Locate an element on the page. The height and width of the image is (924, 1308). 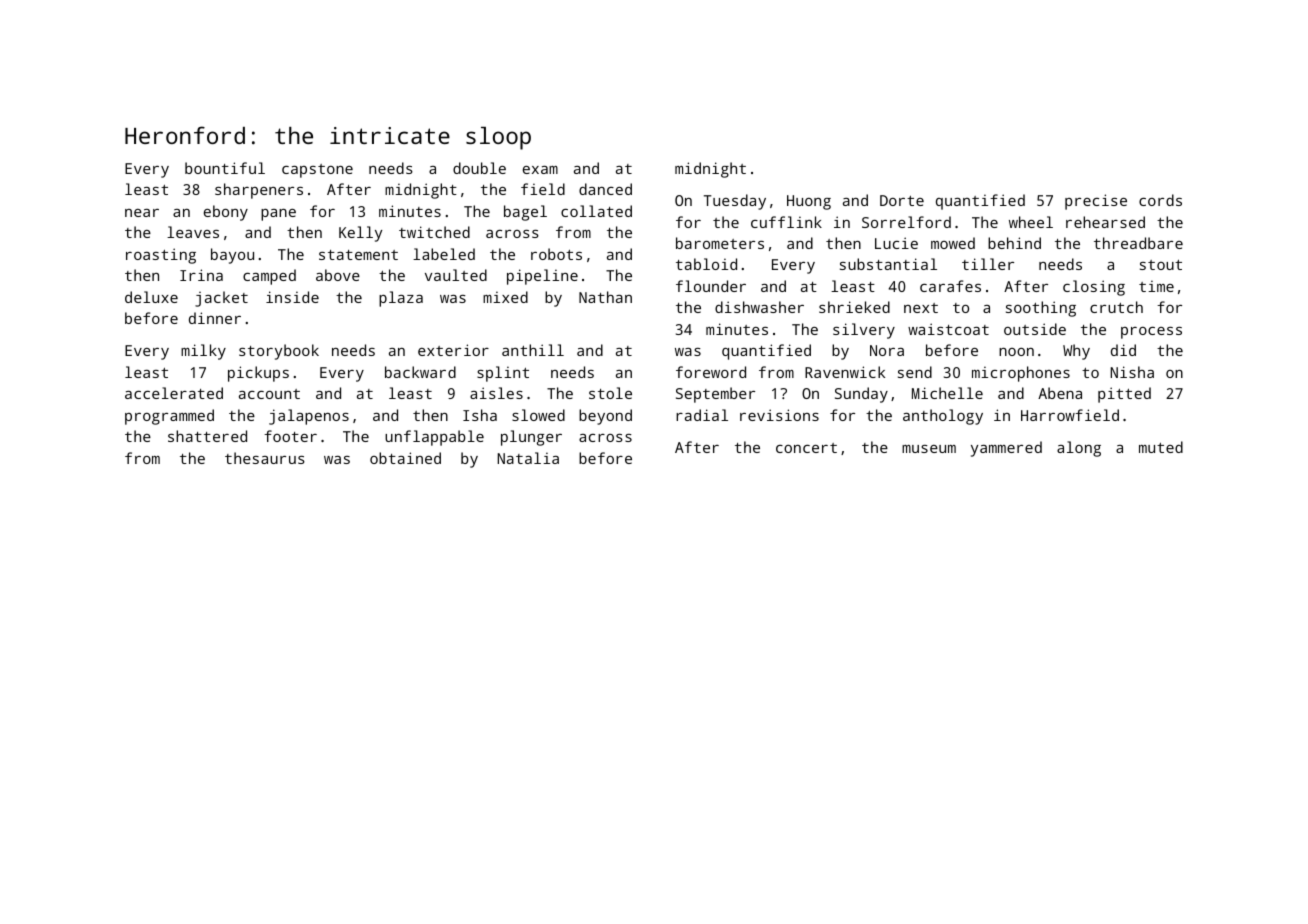
flounder is located at coordinates (711, 286).
